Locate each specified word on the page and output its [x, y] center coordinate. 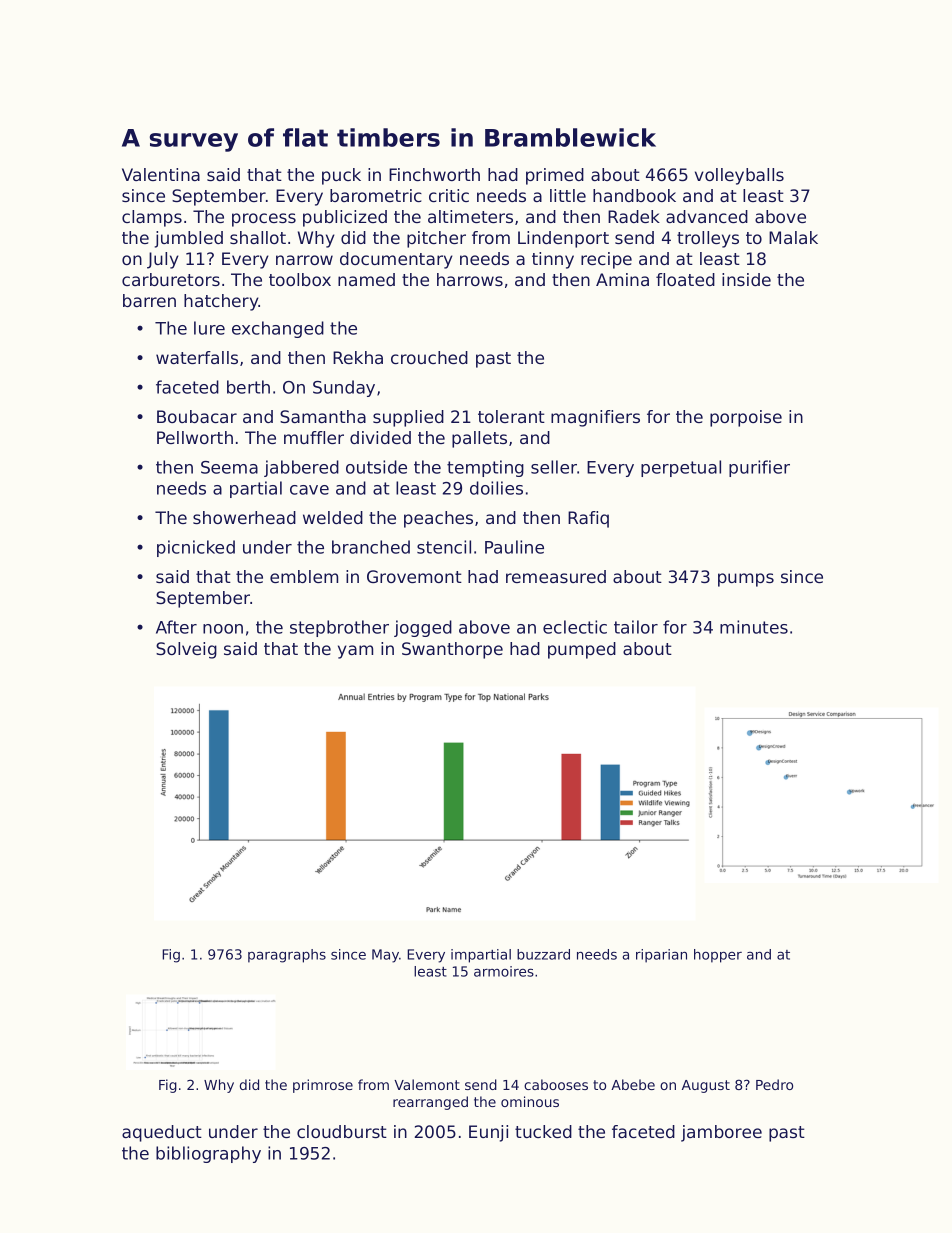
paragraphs [287, 956]
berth [248, 387]
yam [355, 652]
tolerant [511, 416]
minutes [754, 627]
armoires [504, 971]
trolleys [708, 239]
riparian [661, 956]
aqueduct [162, 1133]
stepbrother [339, 628]
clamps [152, 218]
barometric [376, 195]
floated [685, 279]
